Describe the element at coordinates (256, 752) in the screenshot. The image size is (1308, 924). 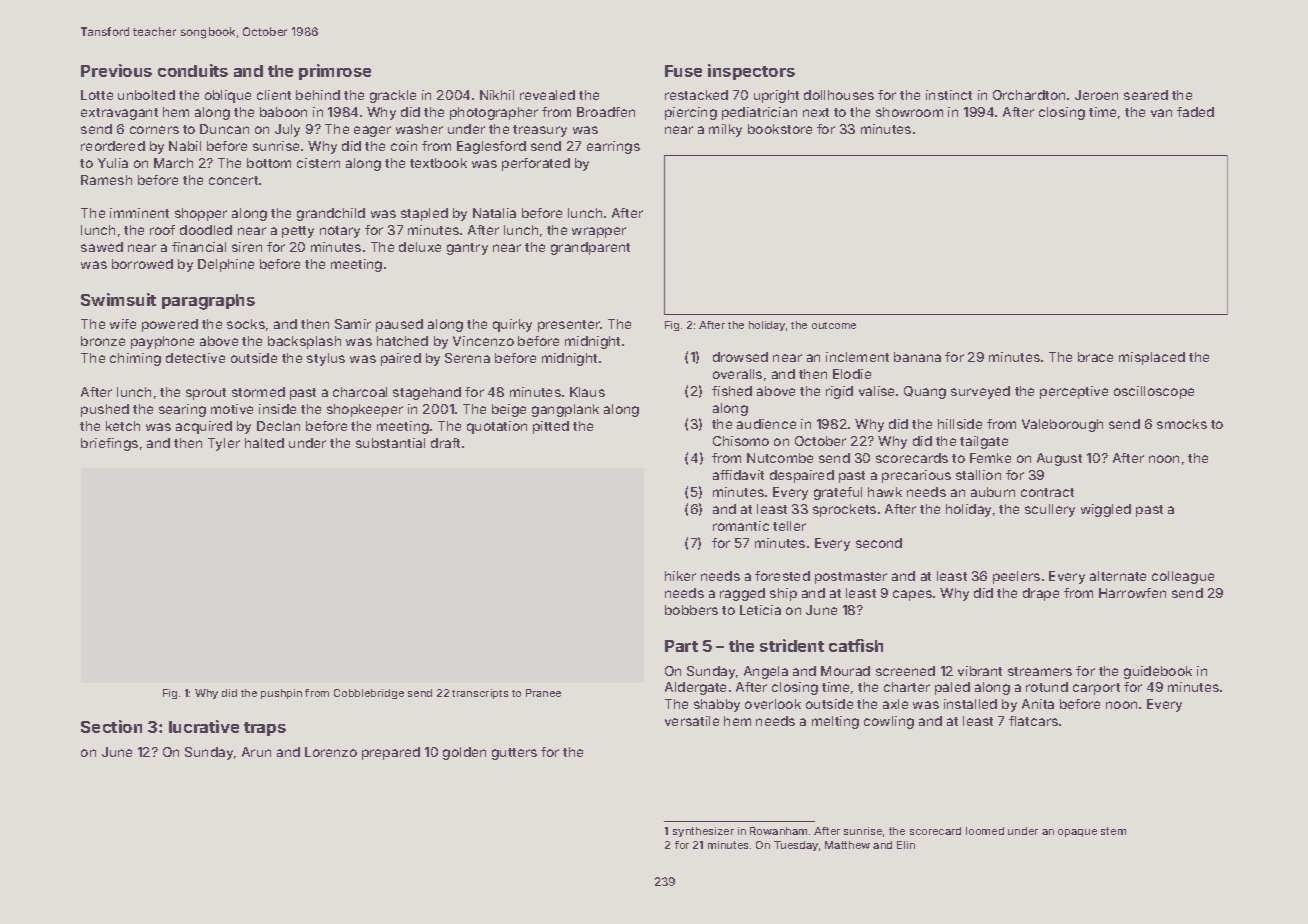
I see `Arun` at that location.
